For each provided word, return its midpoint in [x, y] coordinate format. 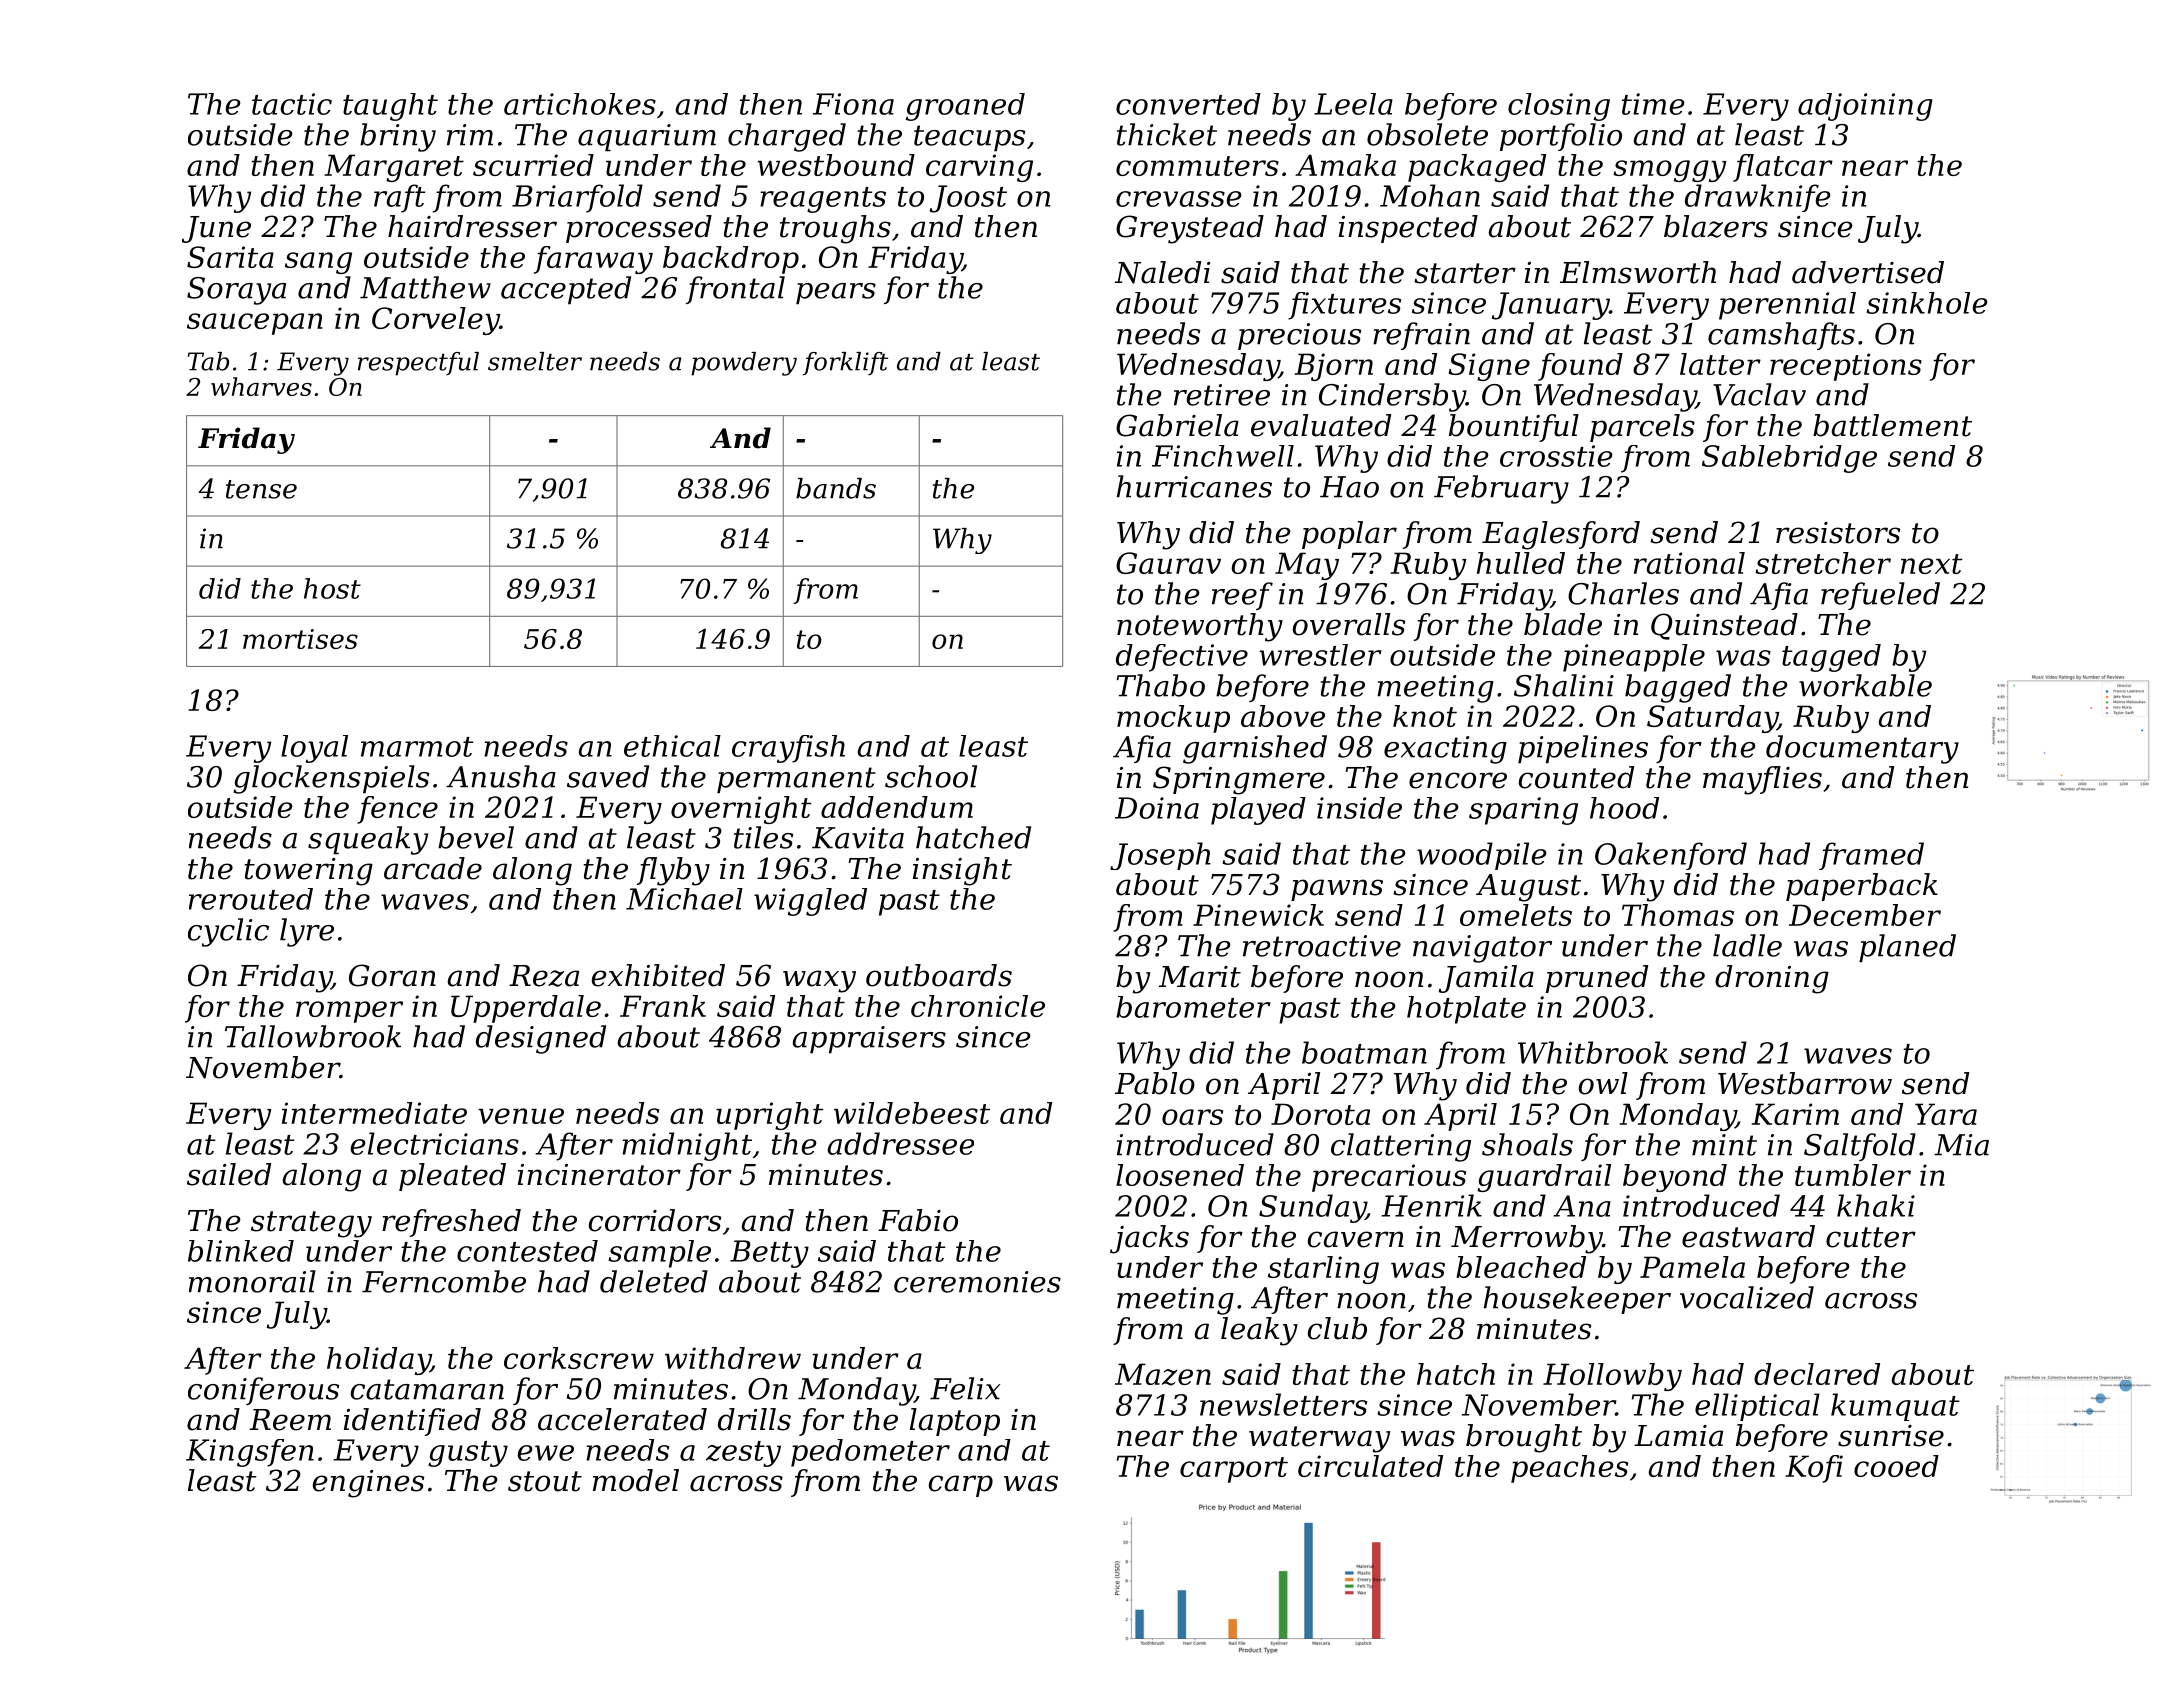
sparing [1523, 811]
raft [399, 198]
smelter [535, 361]
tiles [763, 837]
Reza [544, 976]
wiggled [810, 902]
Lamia [1678, 1436]
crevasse [1178, 199]
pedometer [870, 1453]
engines [368, 1484]
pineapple [1634, 658]
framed [1871, 856]
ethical [672, 746]
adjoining [1865, 107]
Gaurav [1168, 563]
